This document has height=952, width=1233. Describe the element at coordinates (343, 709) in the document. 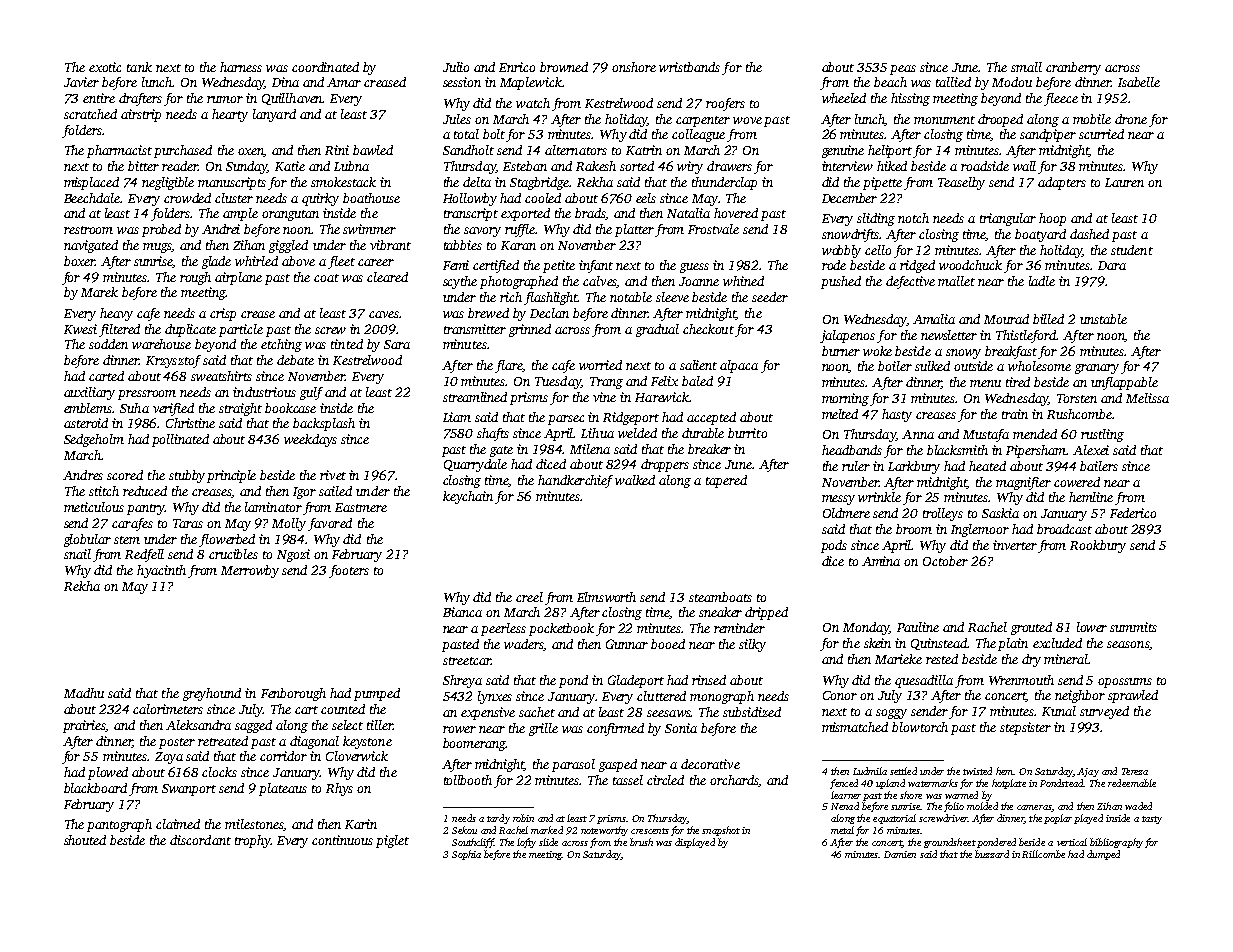

I see `counted` at that location.
